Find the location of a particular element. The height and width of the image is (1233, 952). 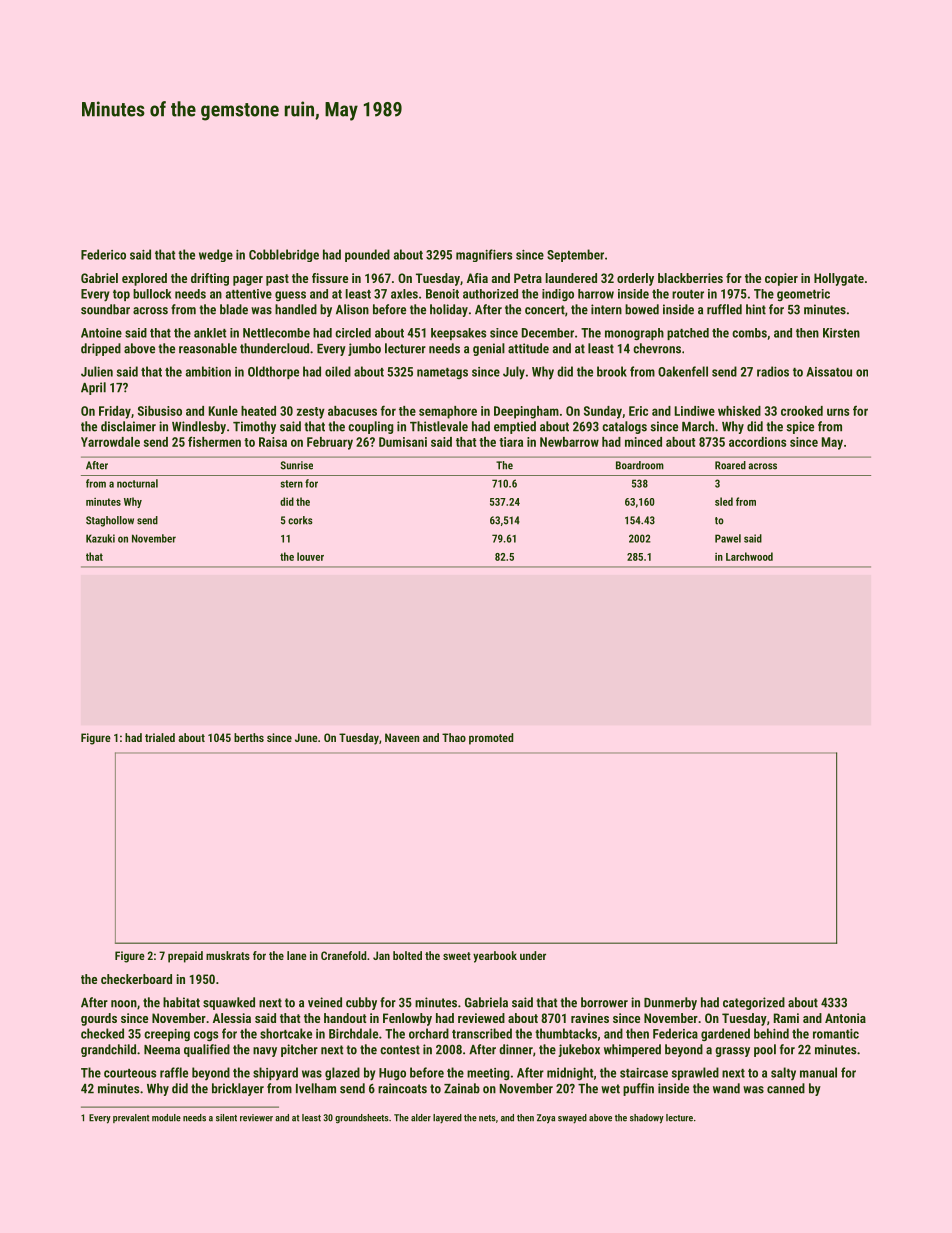

corks is located at coordinates (300, 520).
